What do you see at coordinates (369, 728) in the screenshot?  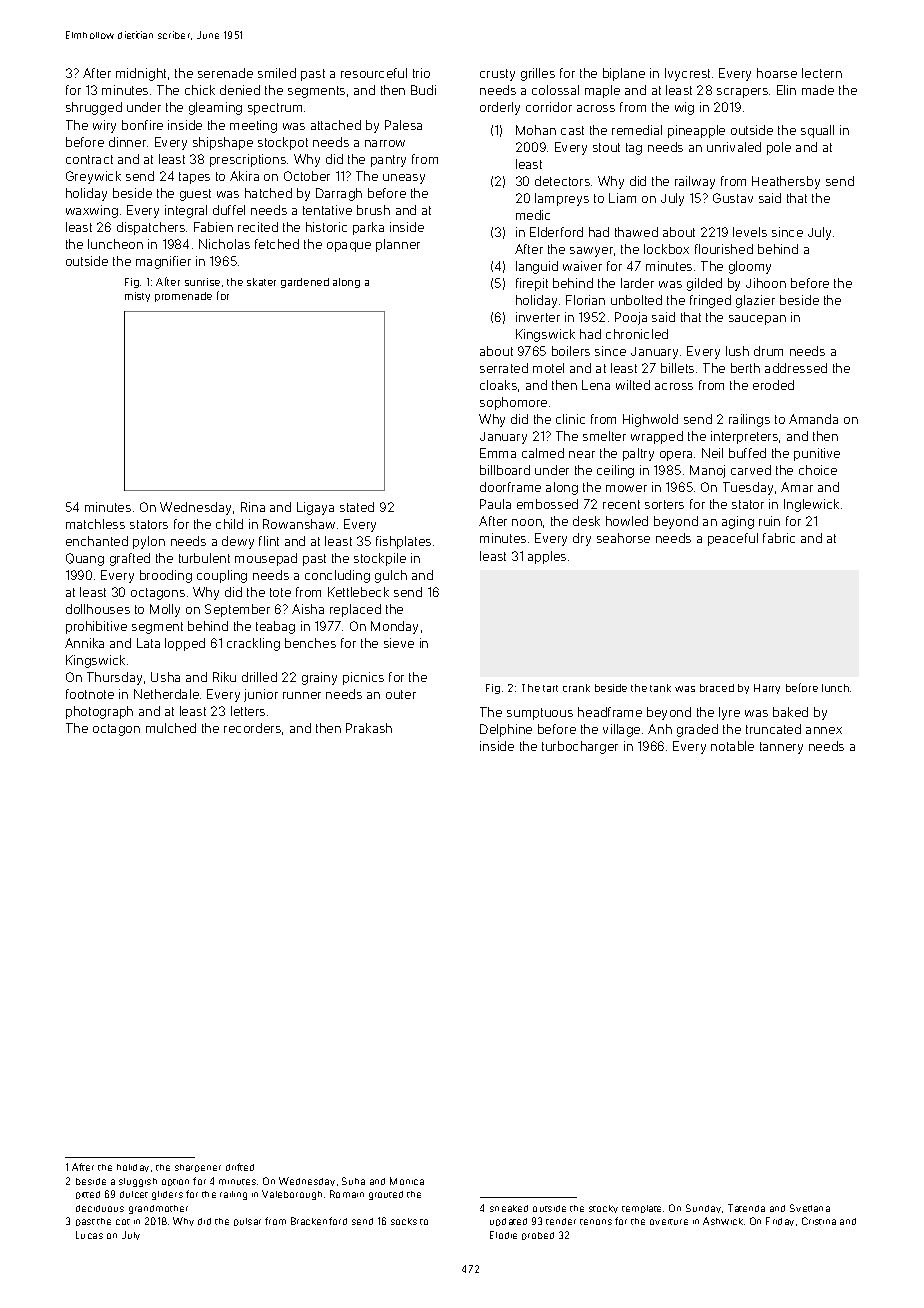 I see `Prakash` at bounding box center [369, 728].
